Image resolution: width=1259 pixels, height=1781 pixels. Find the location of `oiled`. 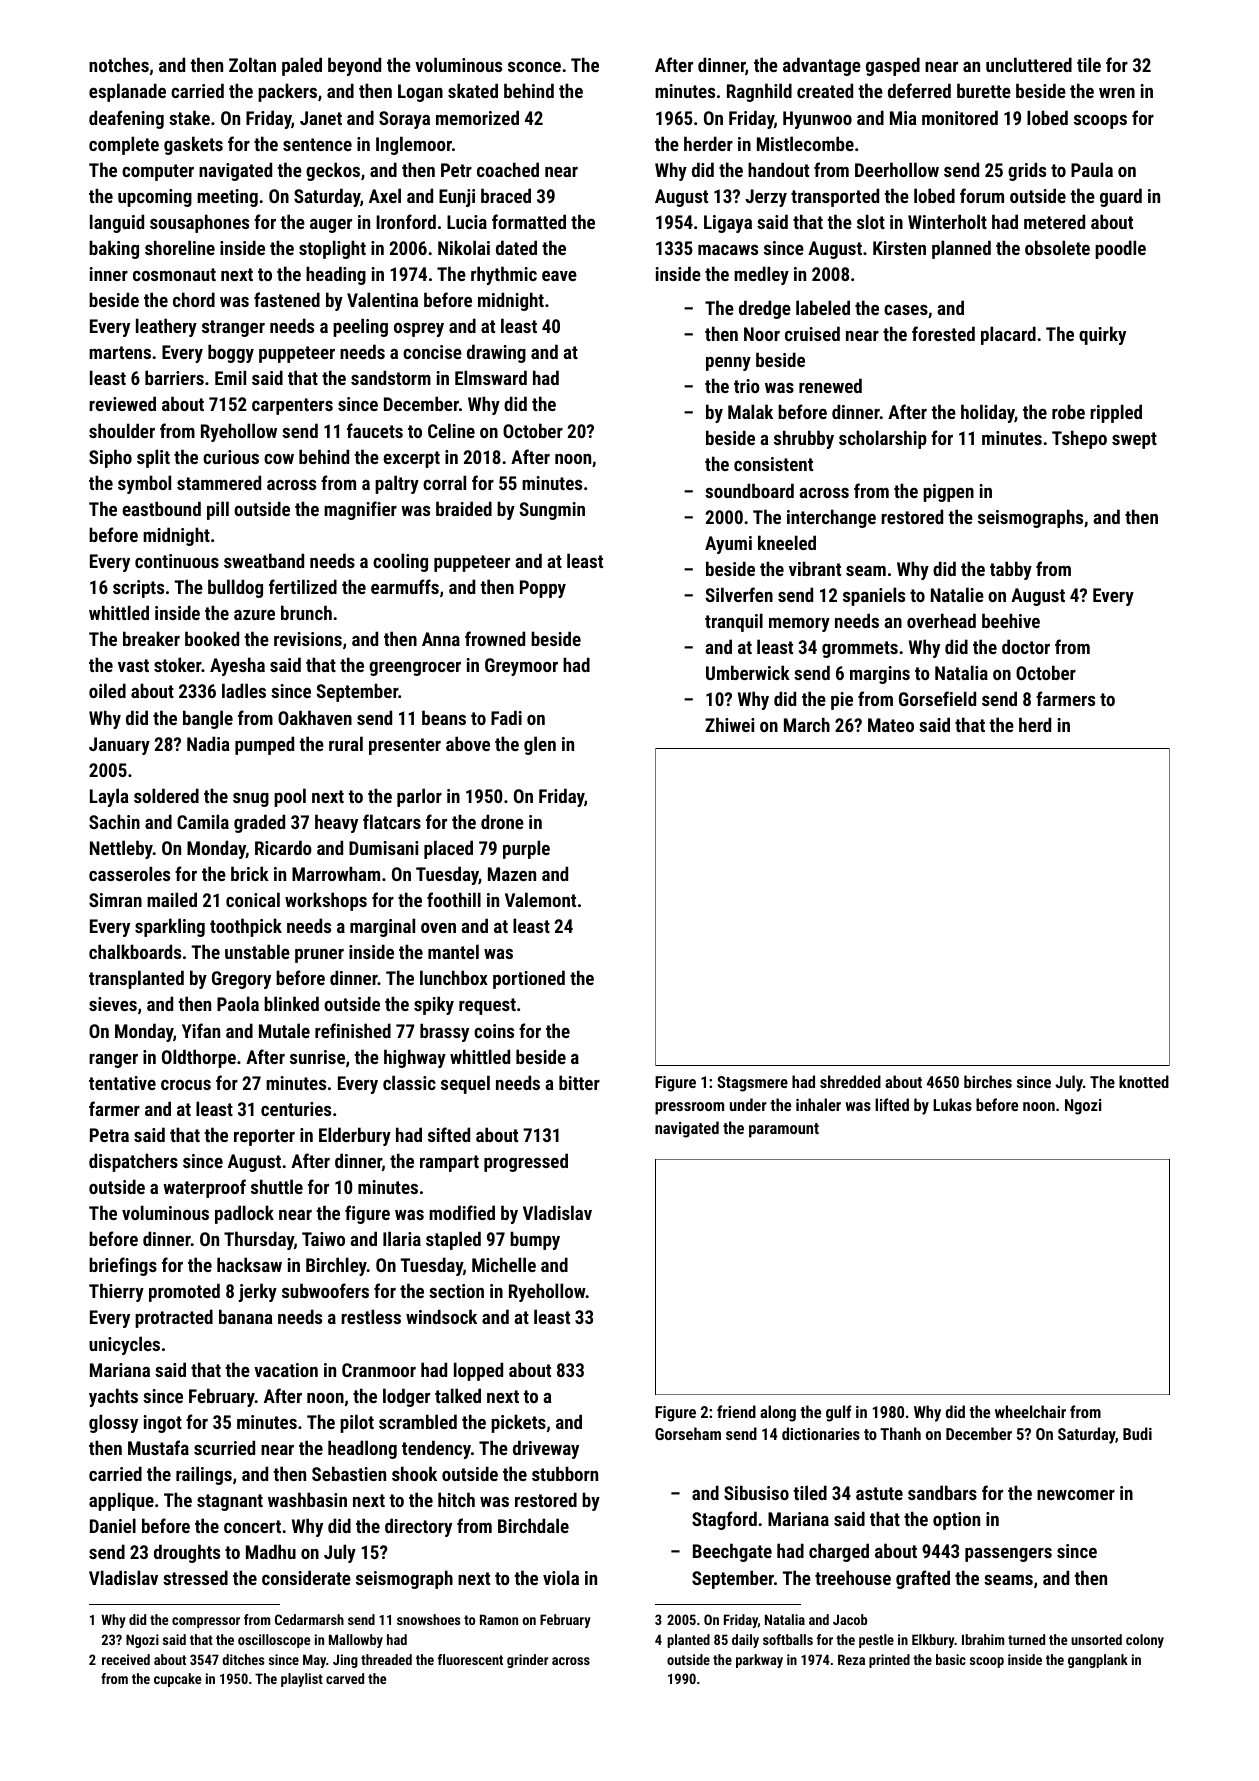

oiled is located at coordinates (107, 690).
